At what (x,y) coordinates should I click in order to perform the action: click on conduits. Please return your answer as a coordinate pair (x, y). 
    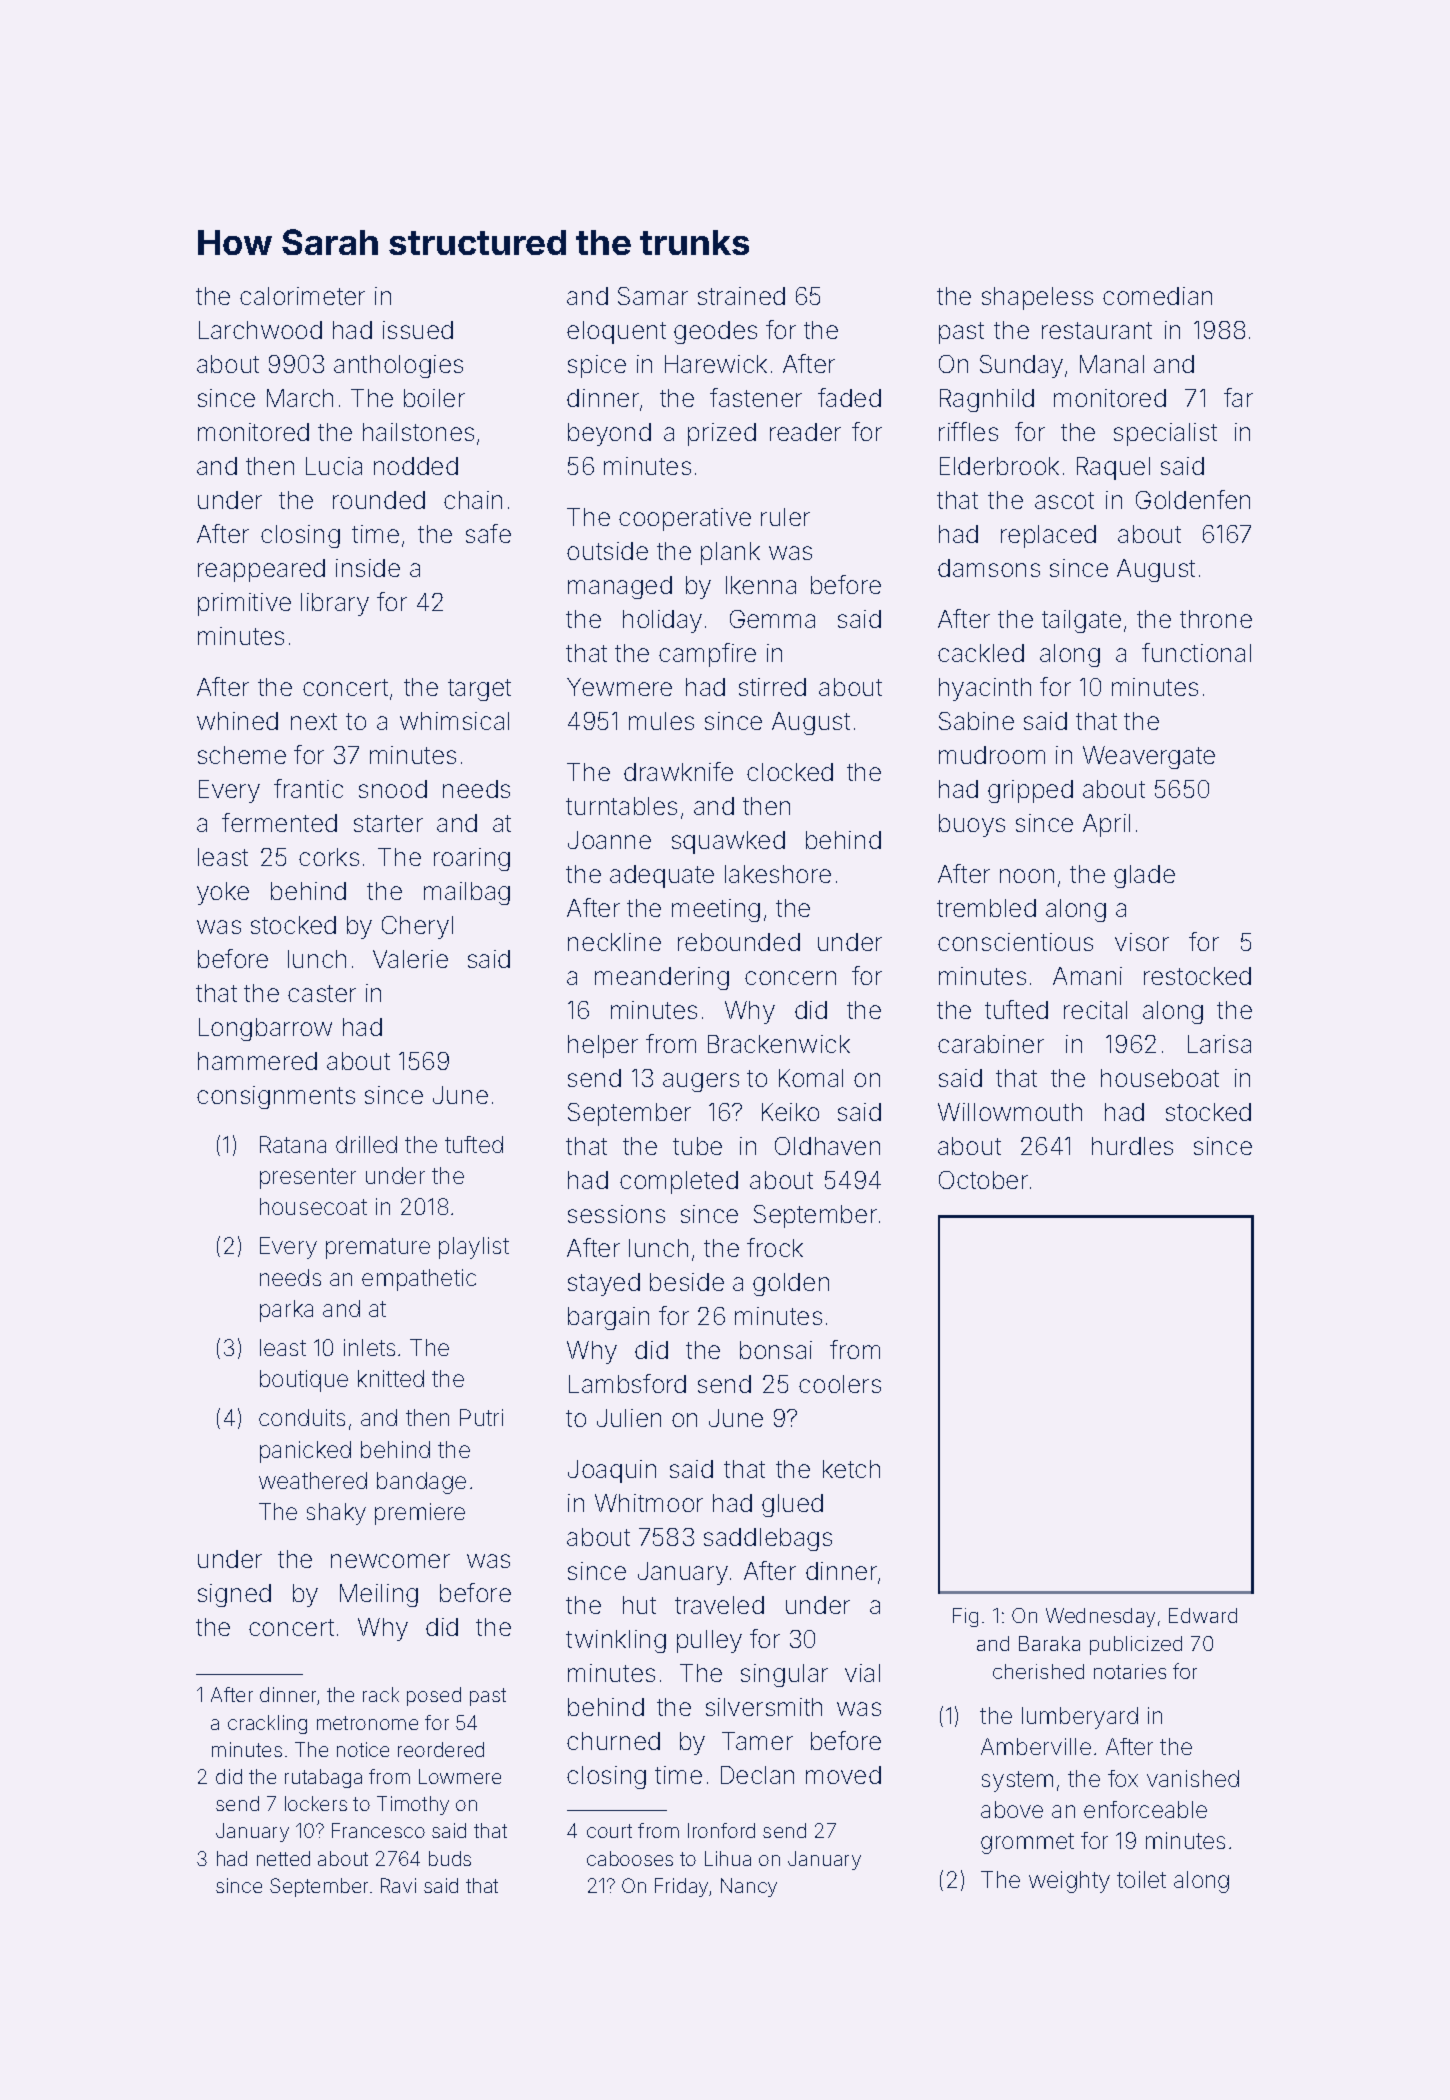
    Looking at the image, I should click on (302, 1417).
